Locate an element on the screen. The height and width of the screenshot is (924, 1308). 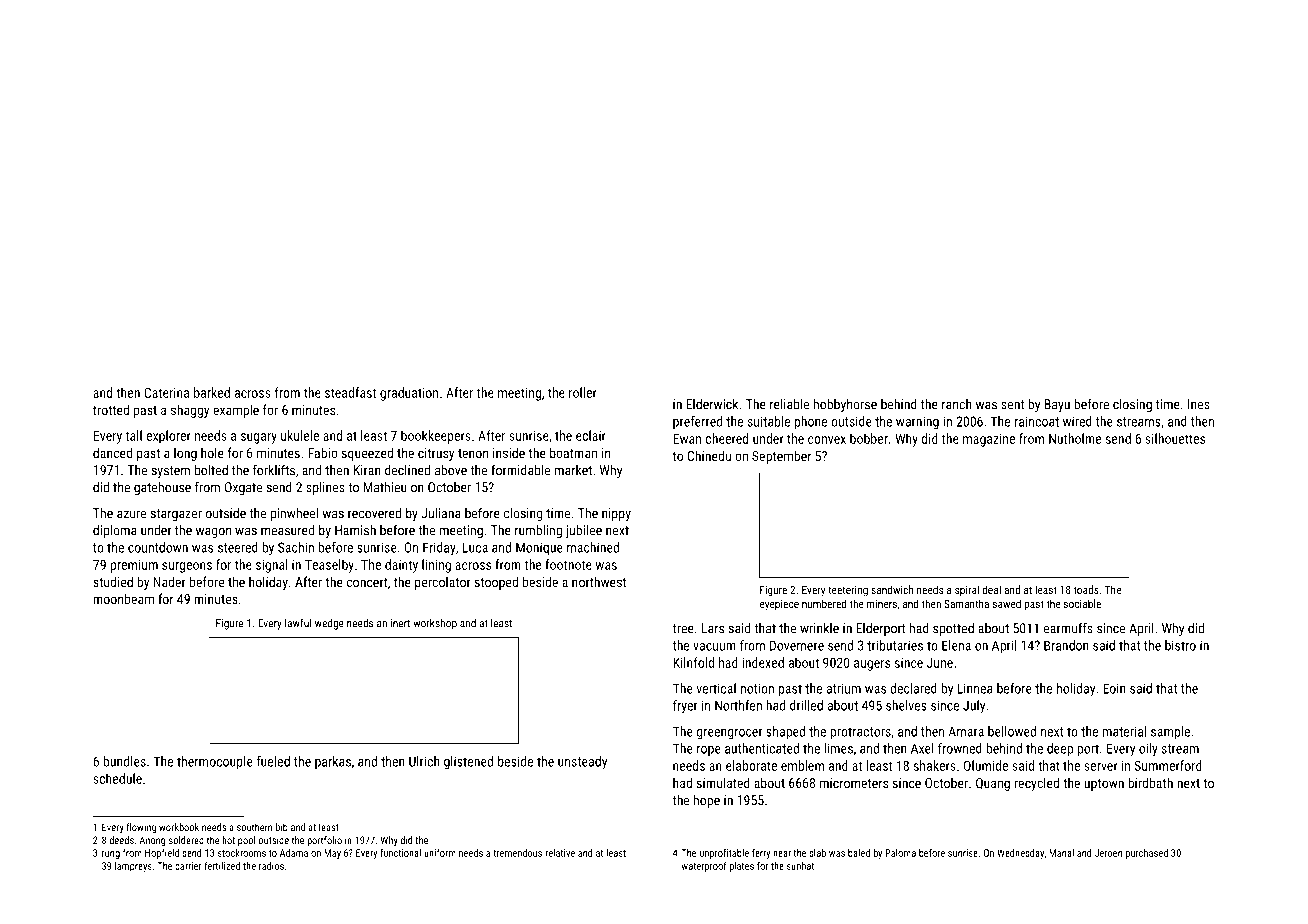
shaggy is located at coordinates (190, 411).
